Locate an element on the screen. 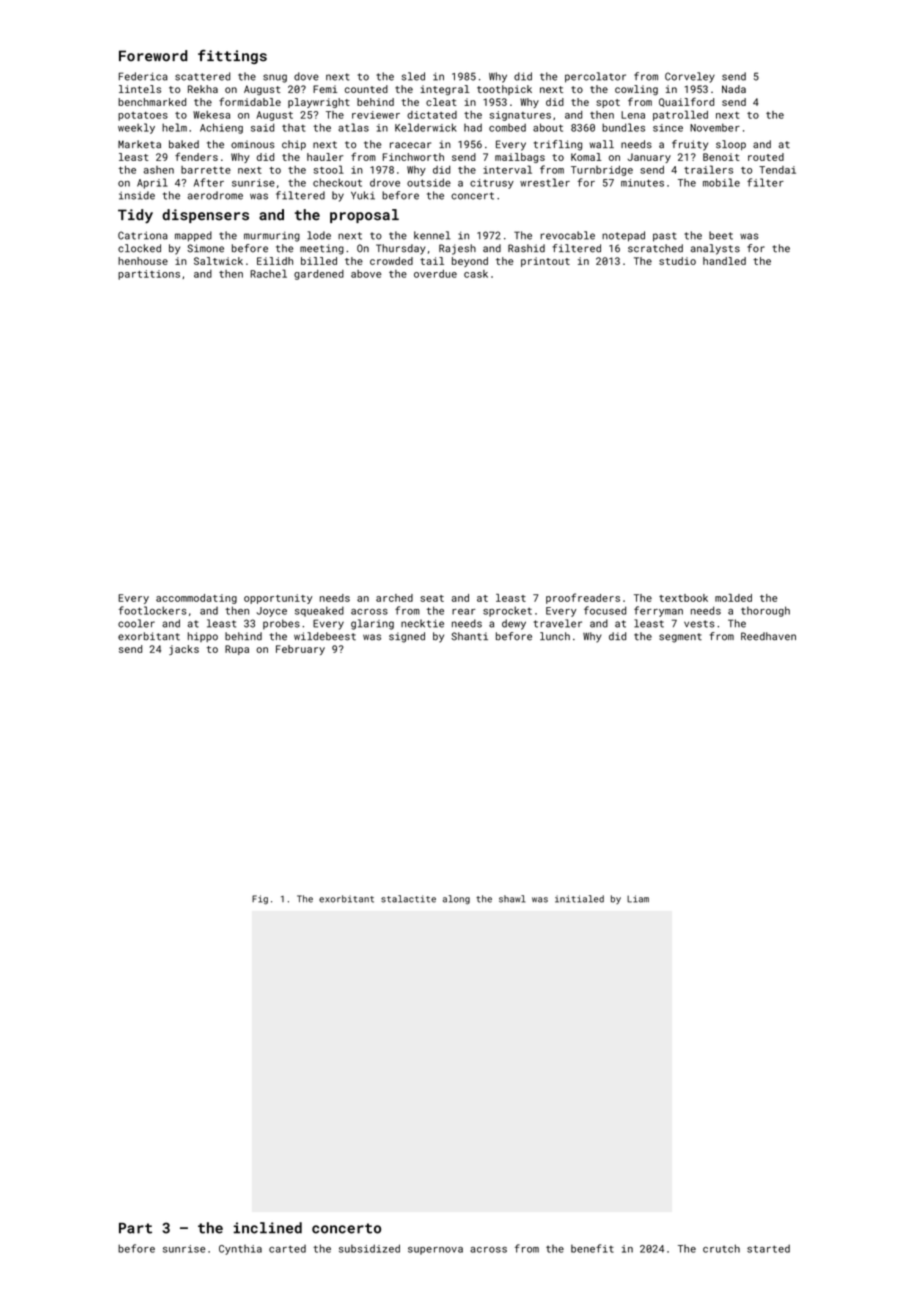  seat is located at coordinates (432, 598).
